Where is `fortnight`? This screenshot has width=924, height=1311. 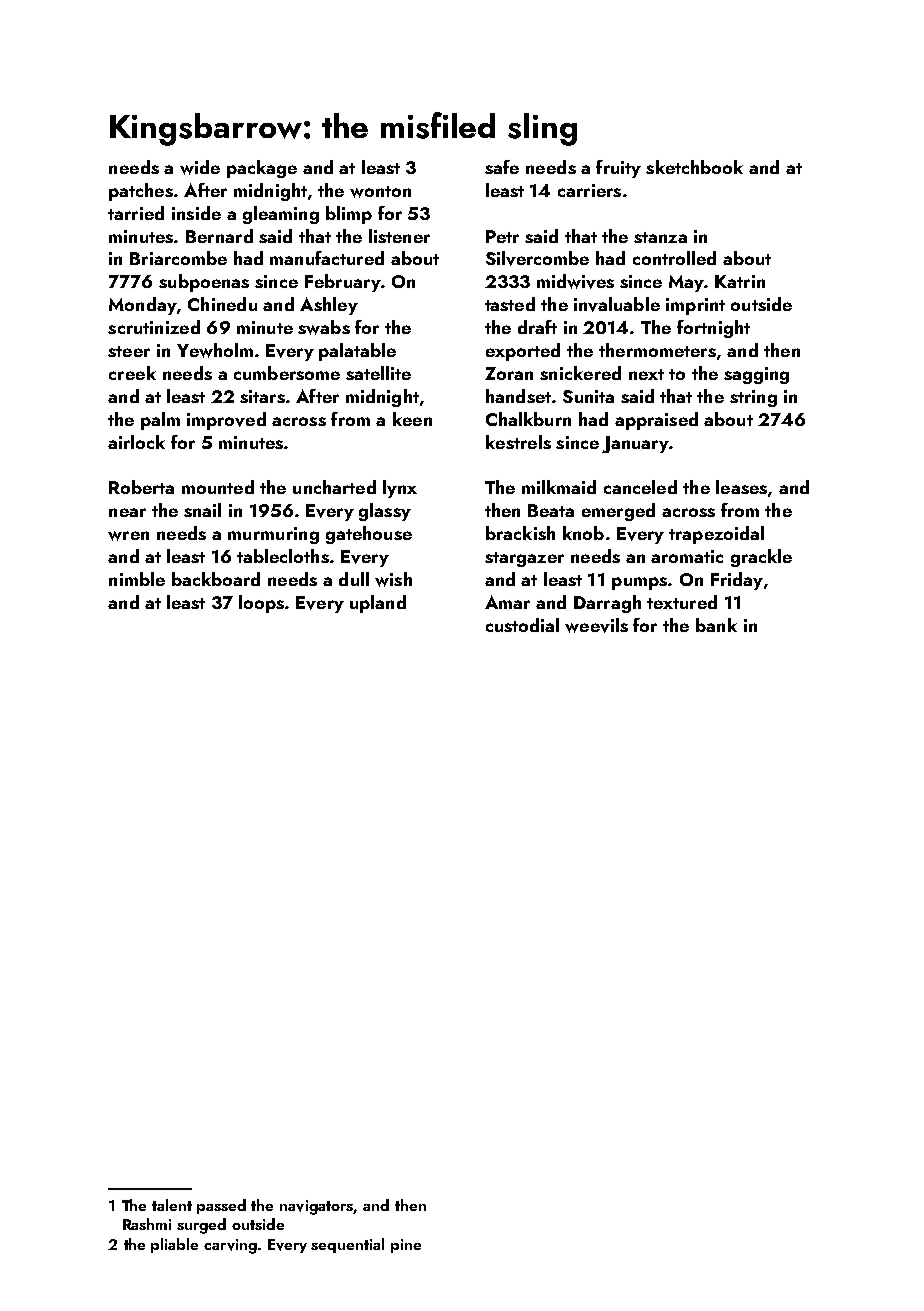
fortnight is located at coordinates (713, 329).
